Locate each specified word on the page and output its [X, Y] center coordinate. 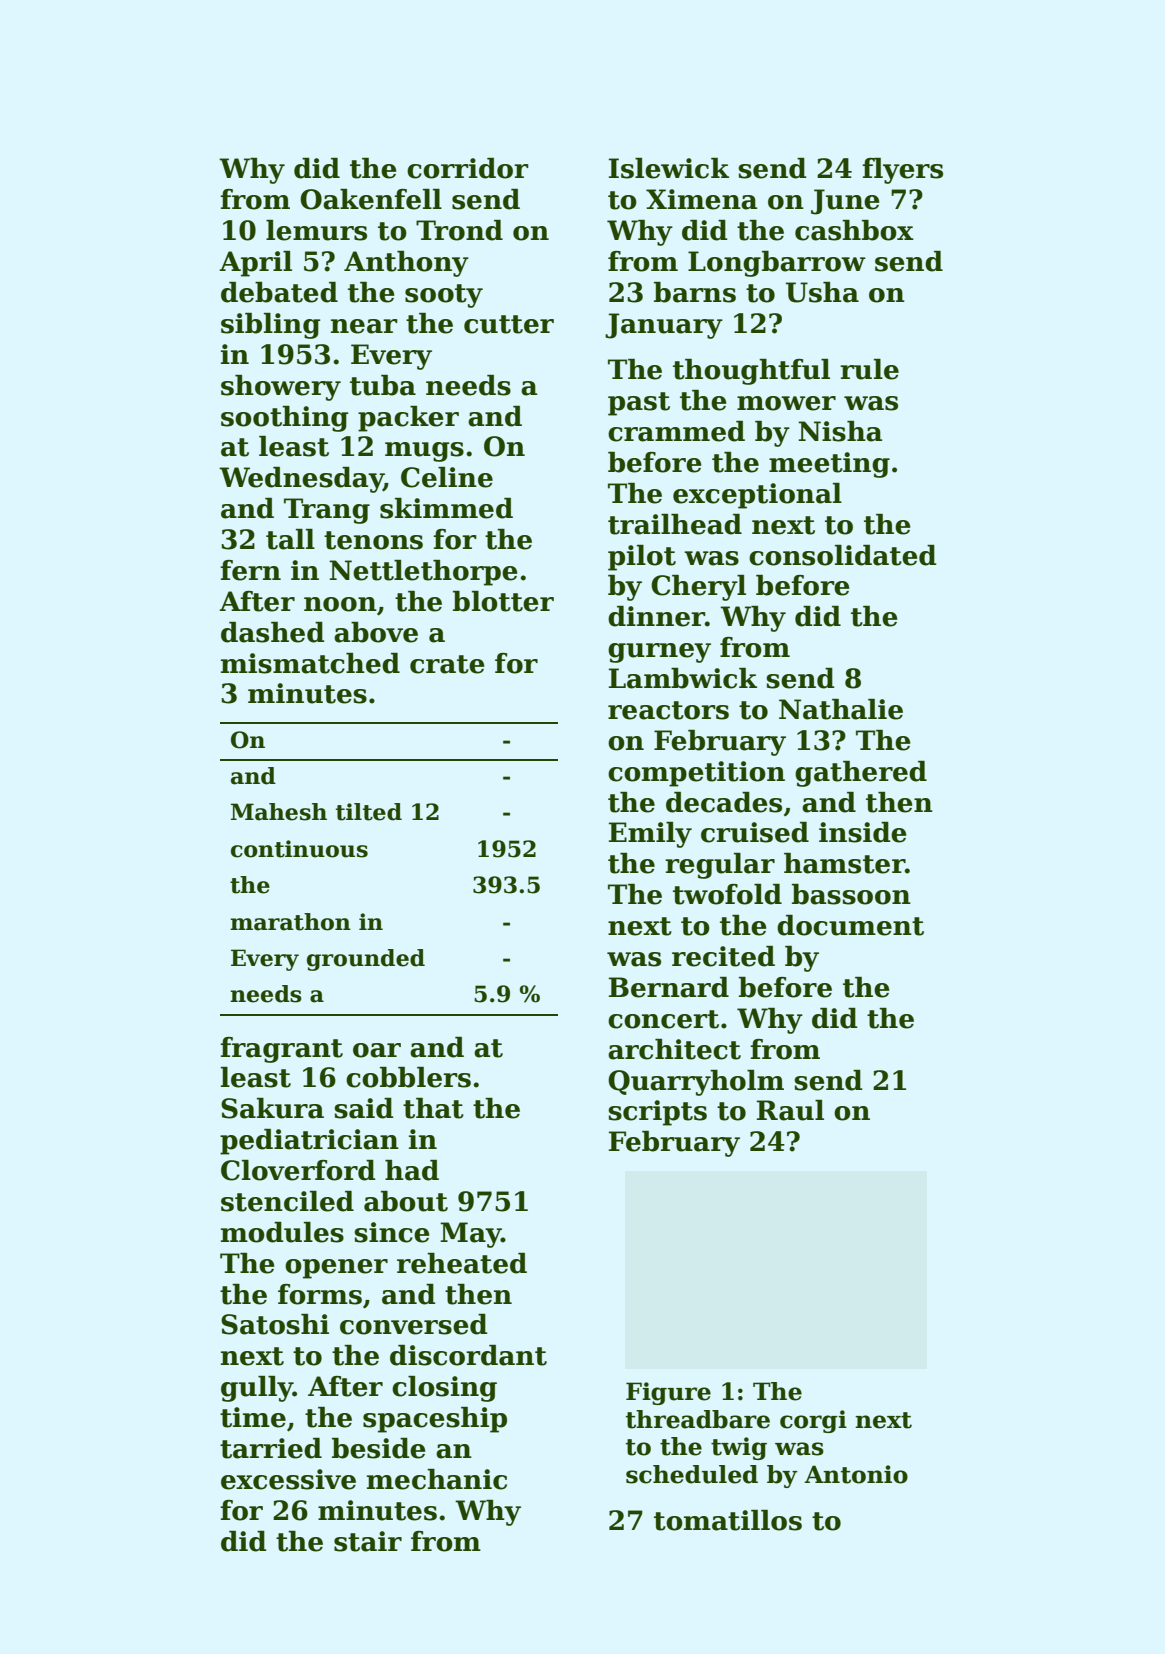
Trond [459, 230]
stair [368, 1541]
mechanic [437, 1479]
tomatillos [728, 1520]
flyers [902, 171]
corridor [468, 168]
